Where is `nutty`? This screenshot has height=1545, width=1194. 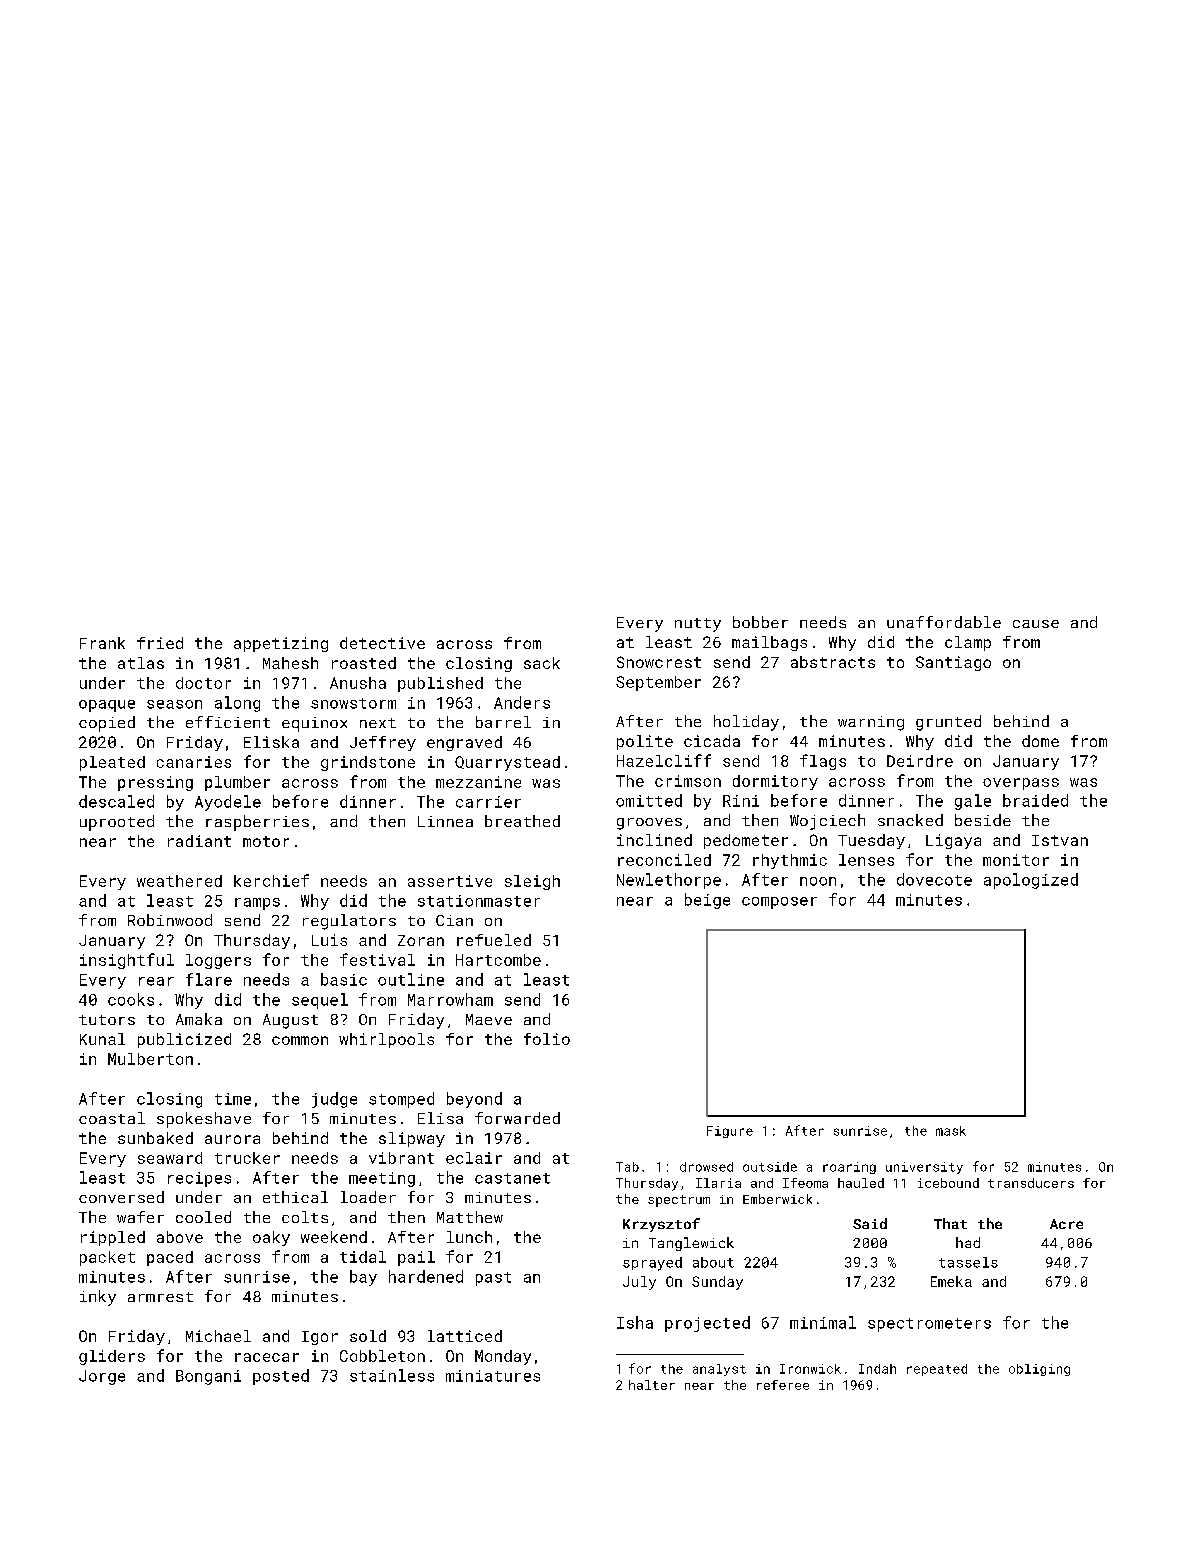 nutty is located at coordinates (698, 625).
